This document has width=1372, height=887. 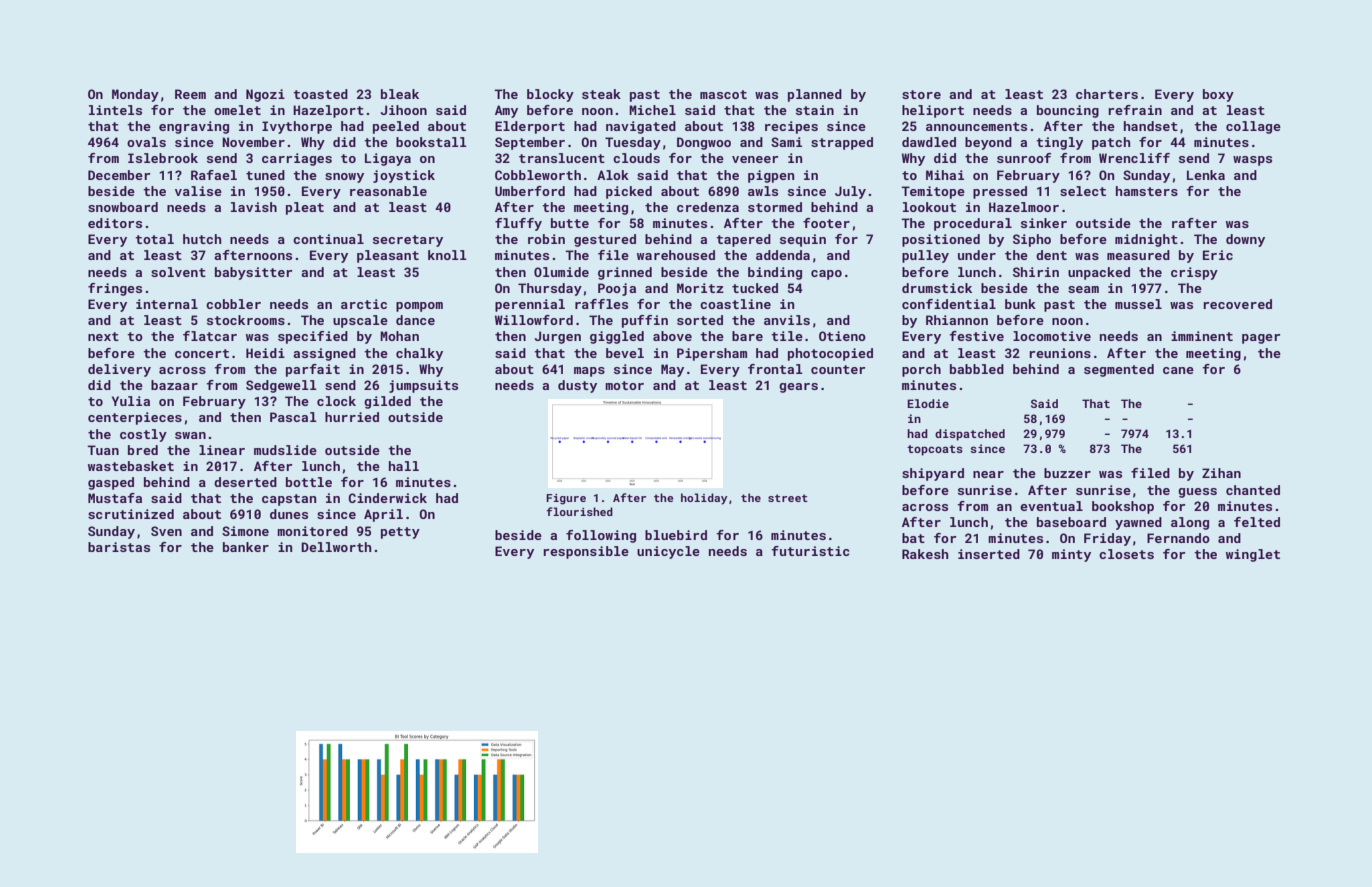 What do you see at coordinates (933, 474) in the document?
I see `shipyard` at bounding box center [933, 474].
